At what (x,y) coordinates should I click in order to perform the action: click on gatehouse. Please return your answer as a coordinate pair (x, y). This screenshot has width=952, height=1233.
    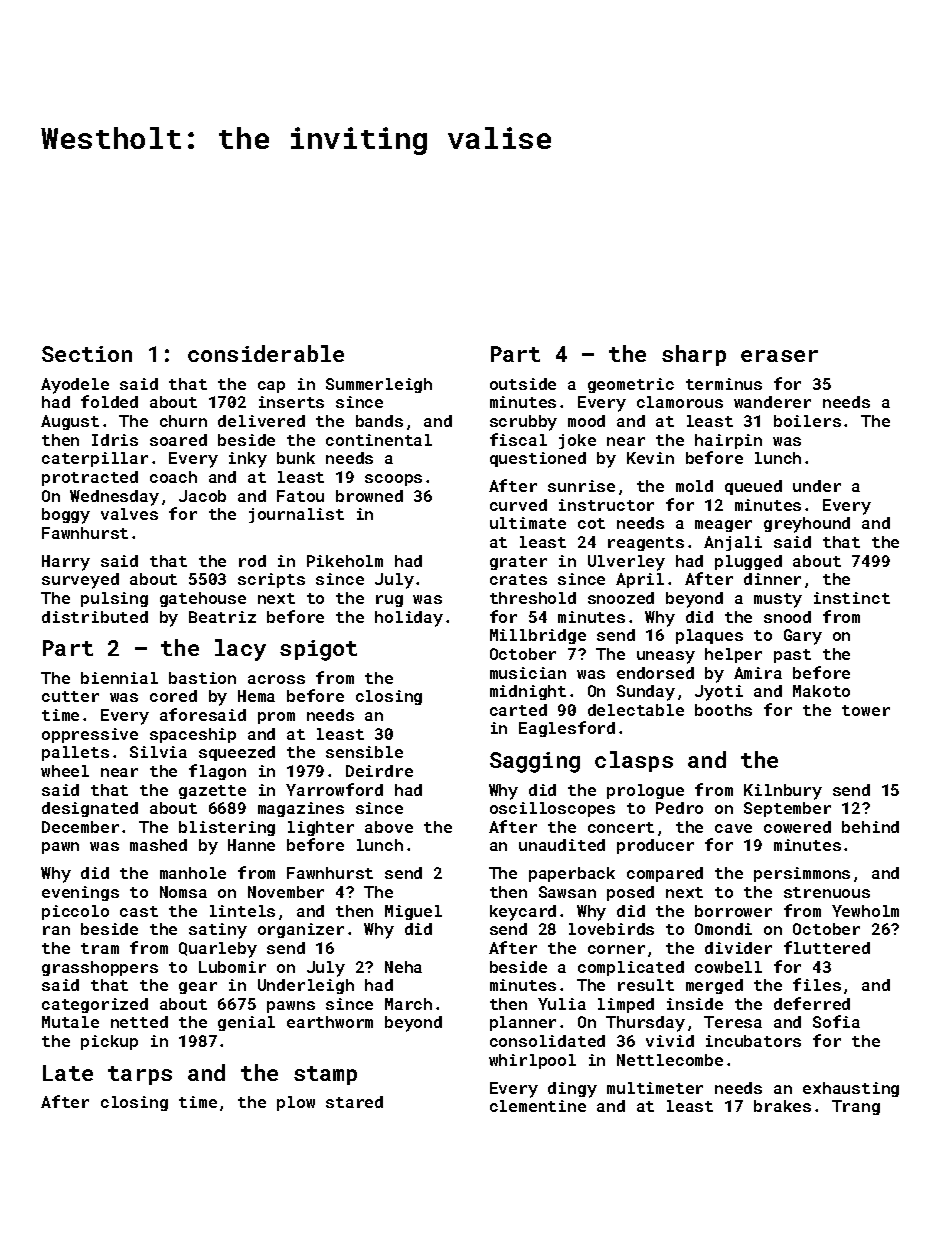
    Looking at the image, I should click on (203, 599).
